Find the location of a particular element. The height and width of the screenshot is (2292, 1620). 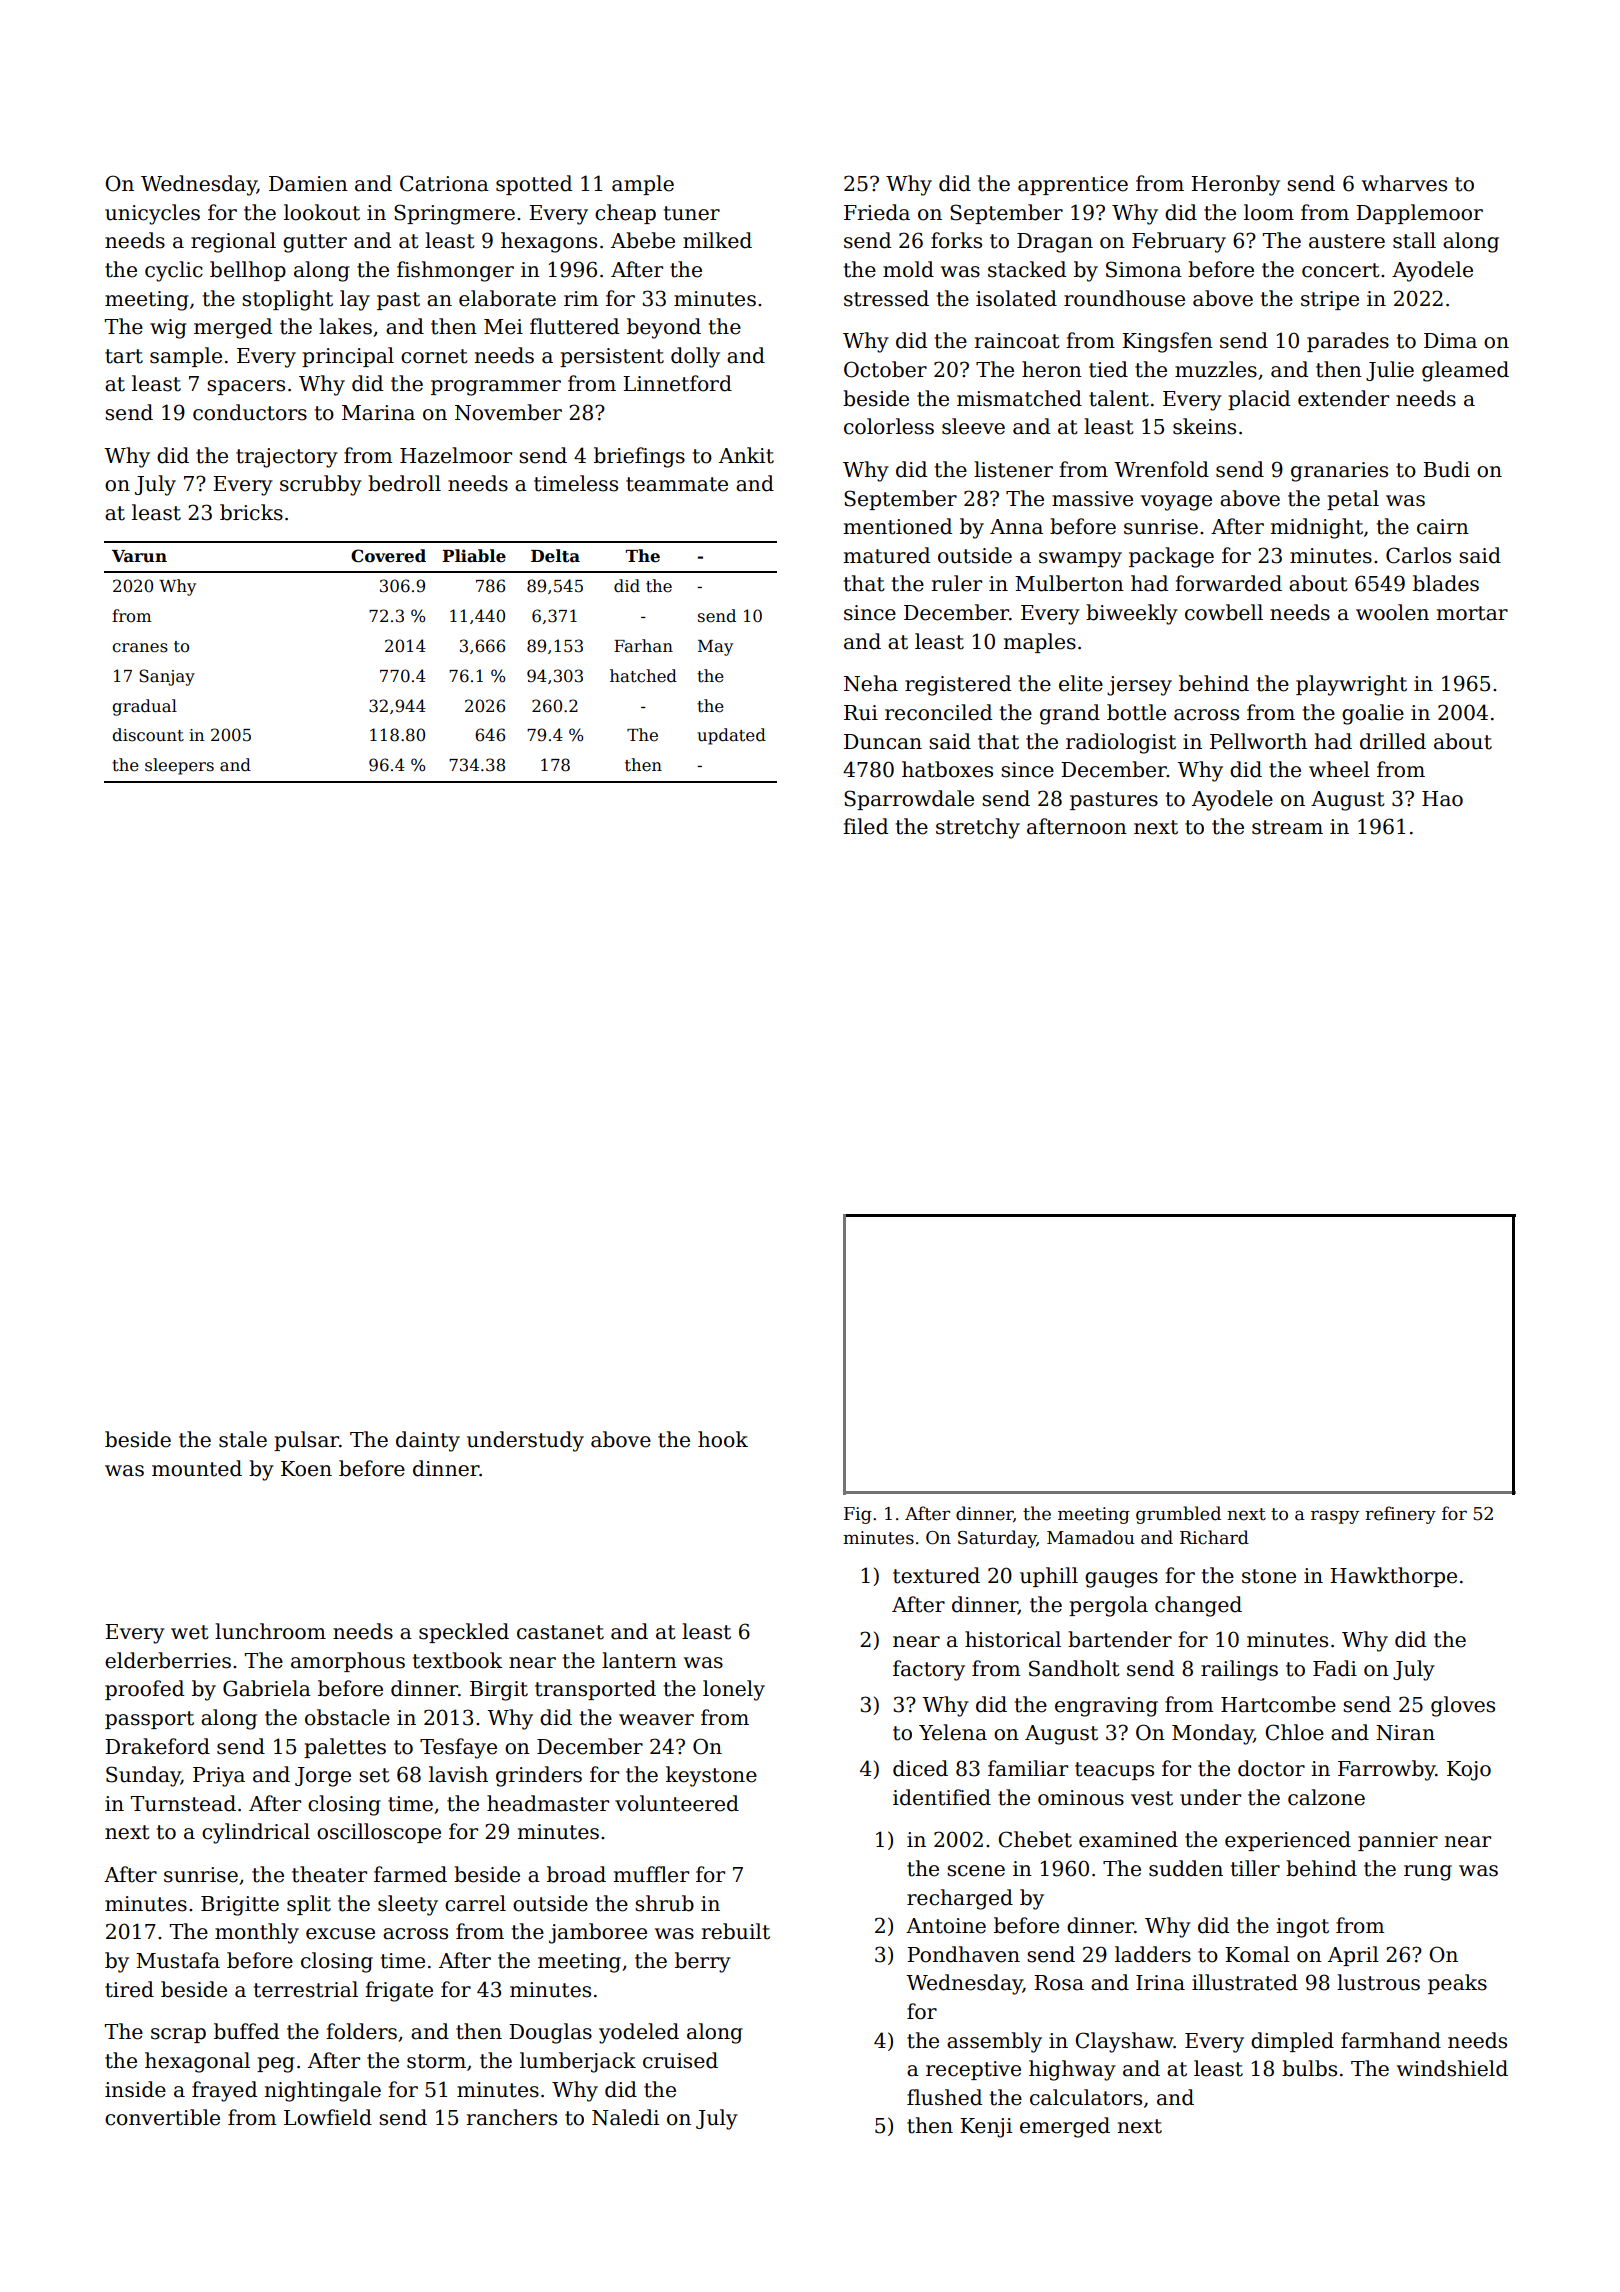

sleepers is located at coordinates (179, 766).
